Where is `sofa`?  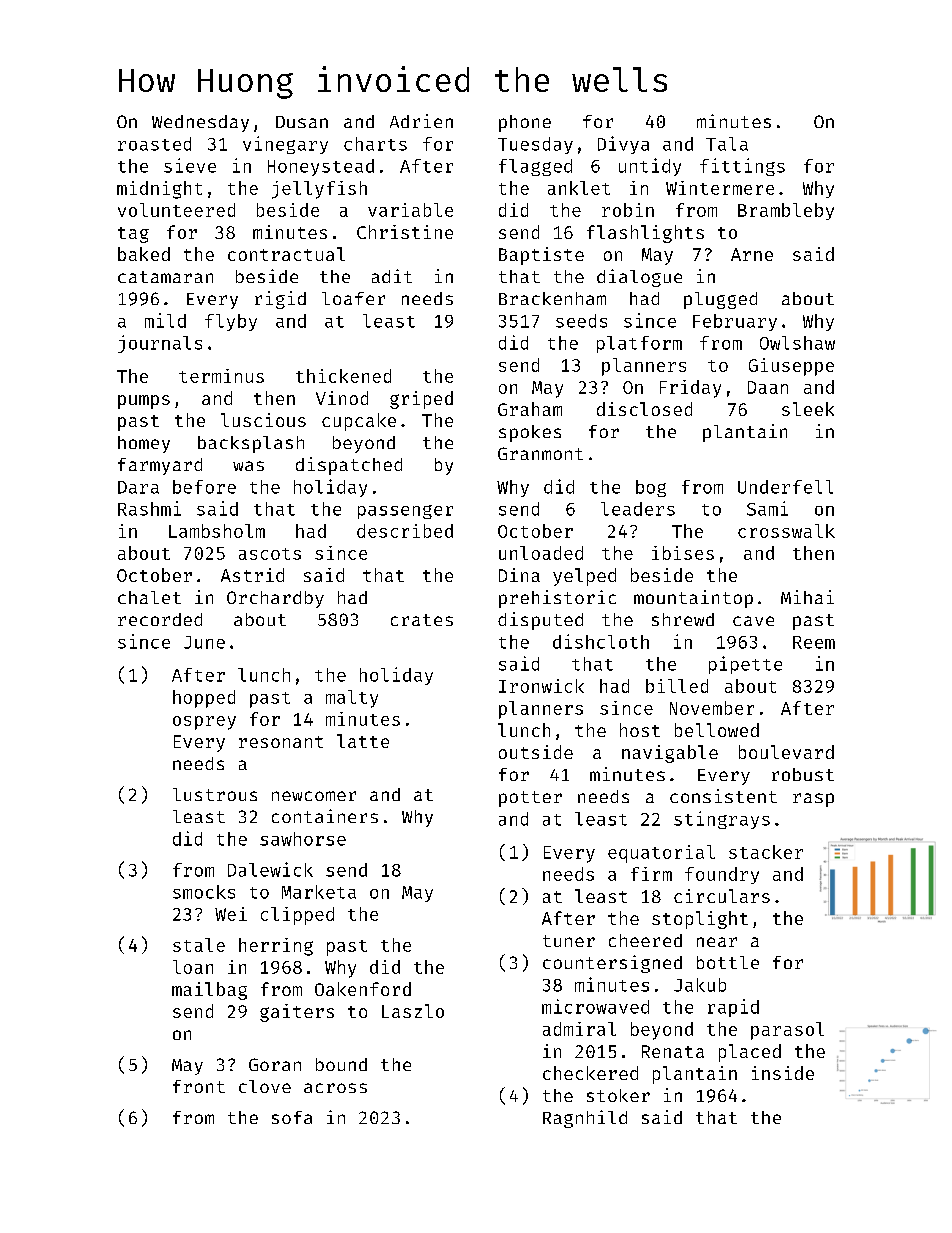 sofa is located at coordinates (292, 1117).
